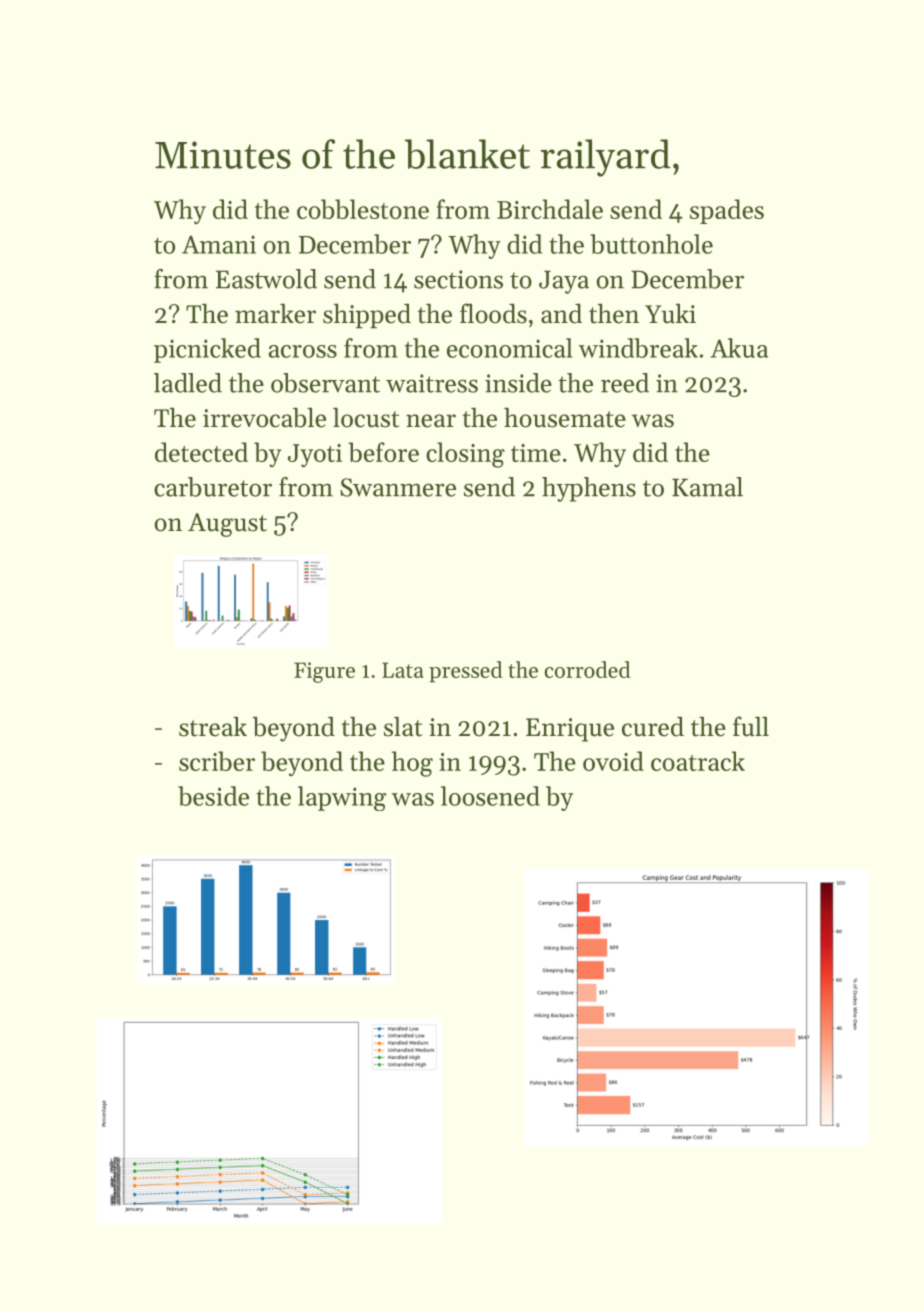 This document has width=924, height=1311. What do you see at coordinates (587, 669) in the document?
I see `corroded` at bounding box center [587, 669].
